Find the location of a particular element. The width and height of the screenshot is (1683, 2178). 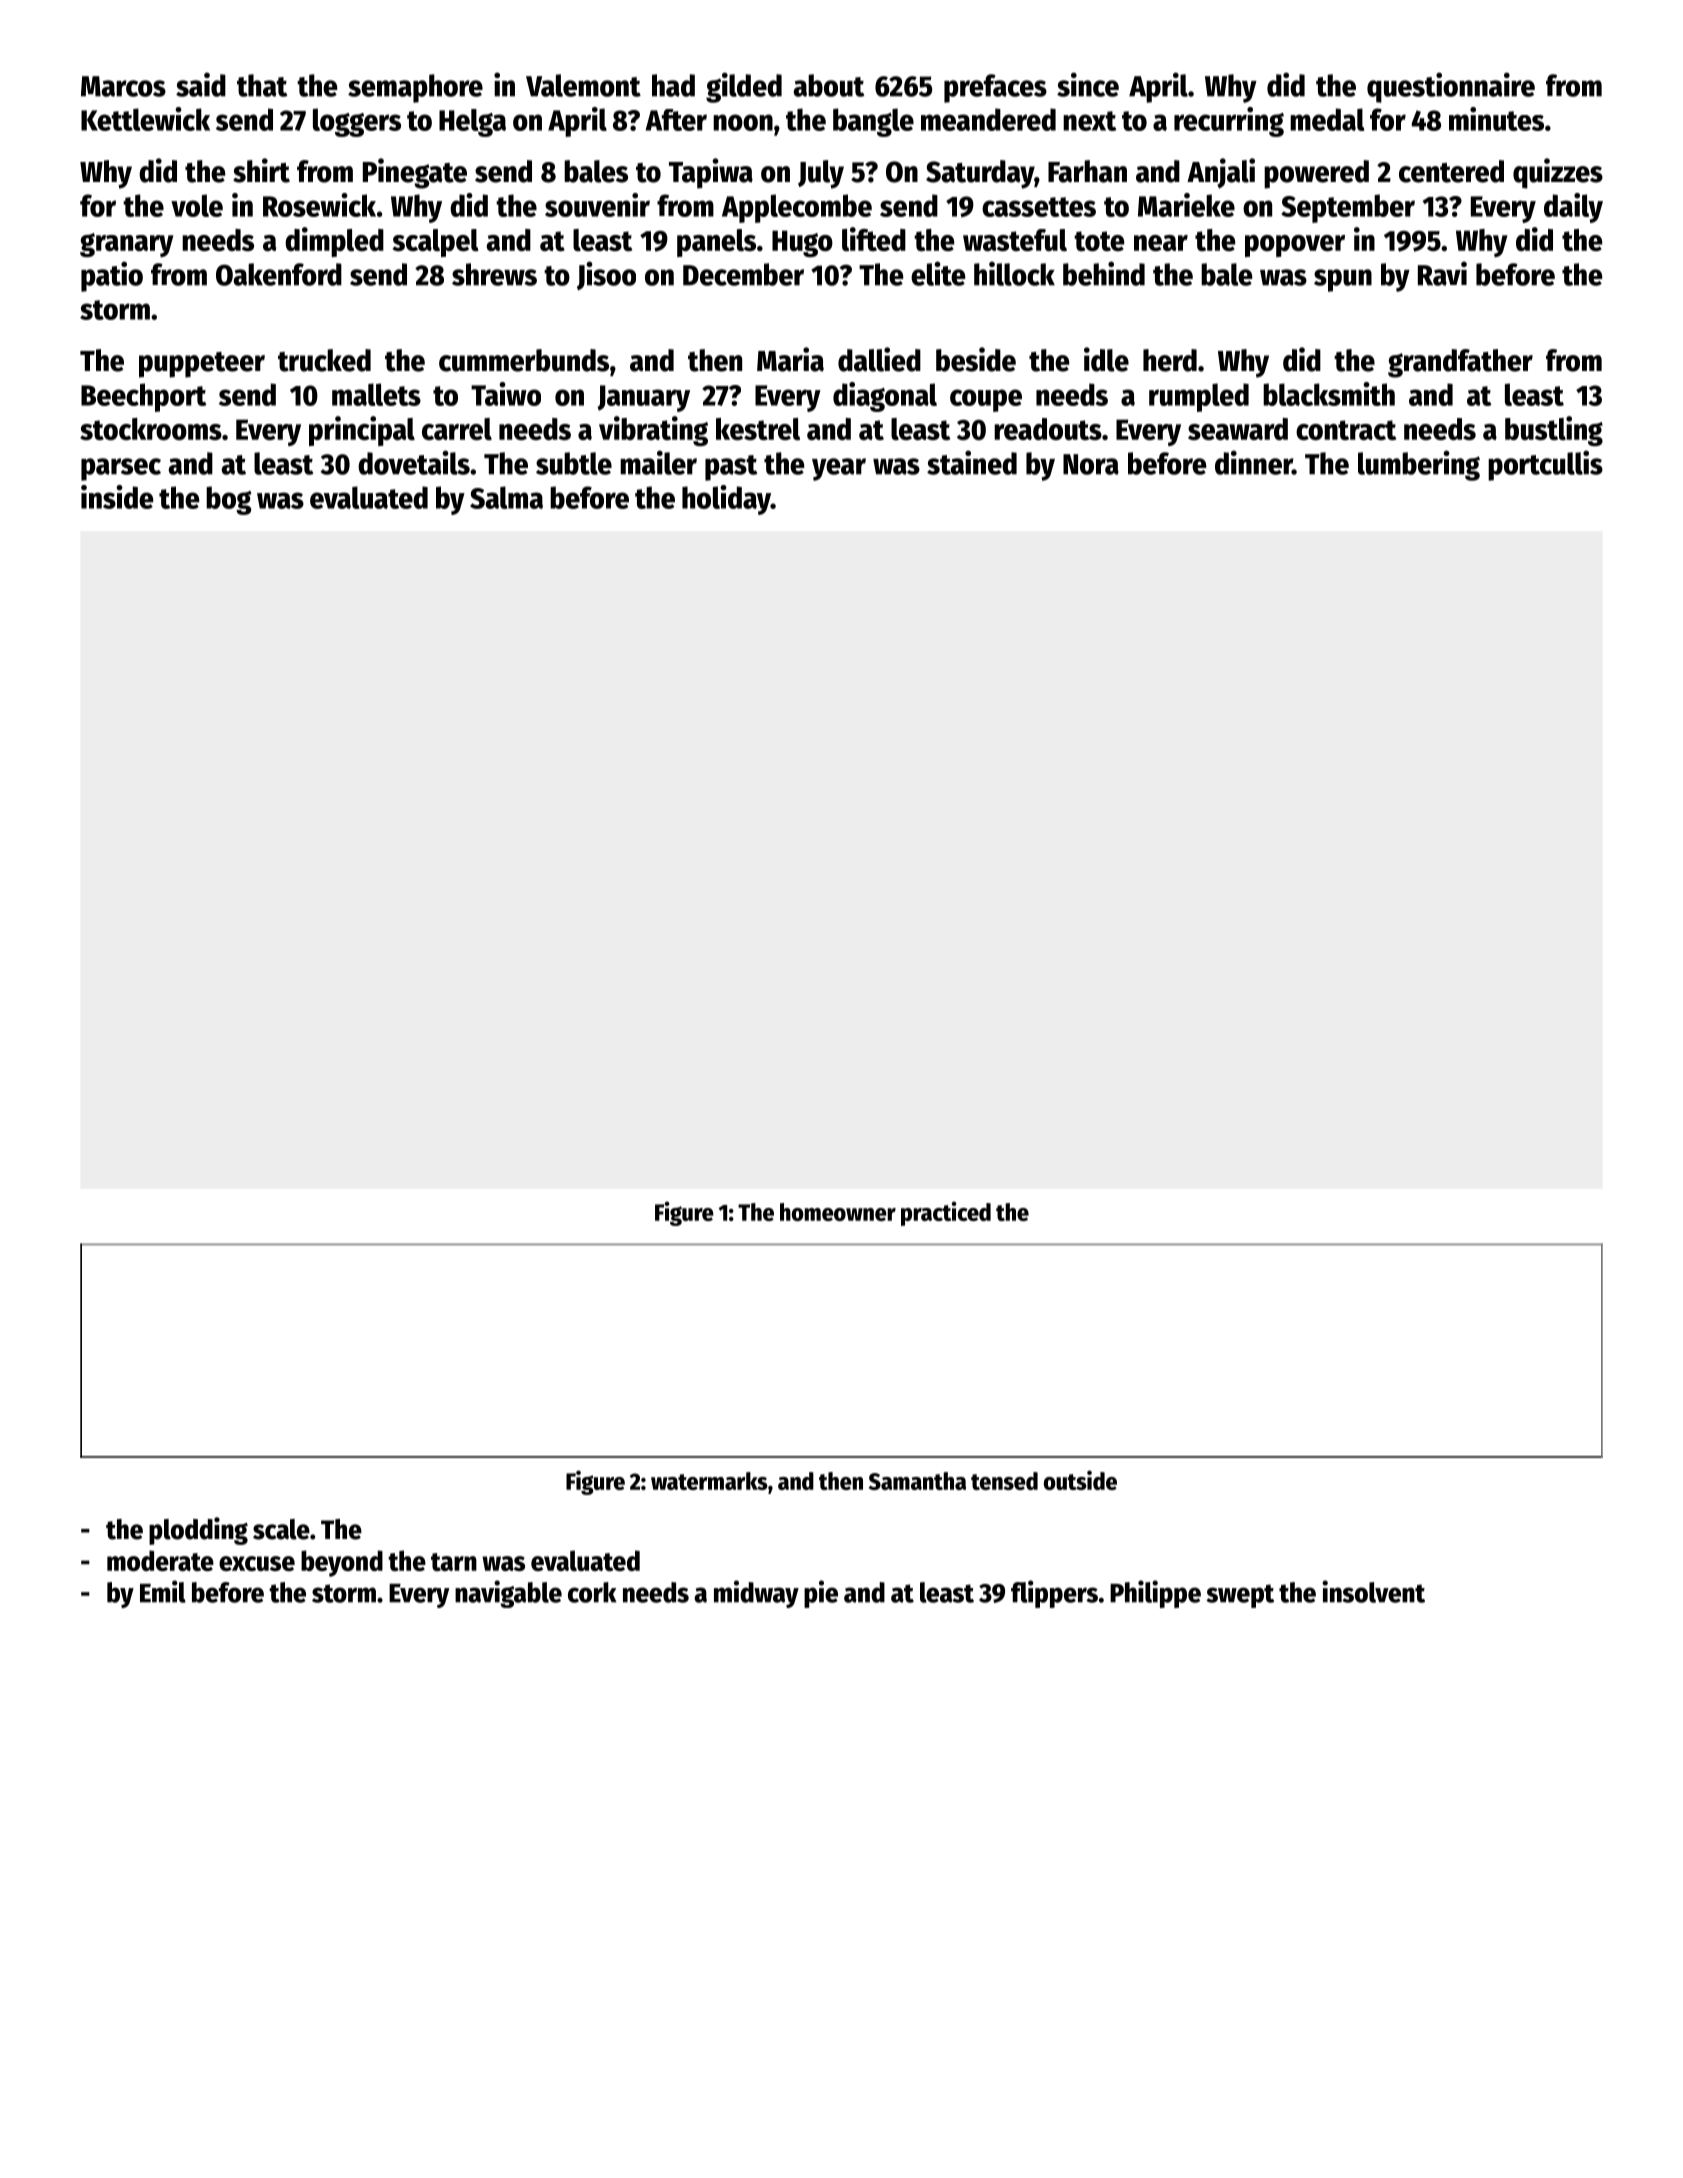

granary is located at coordinates (127, 245).
